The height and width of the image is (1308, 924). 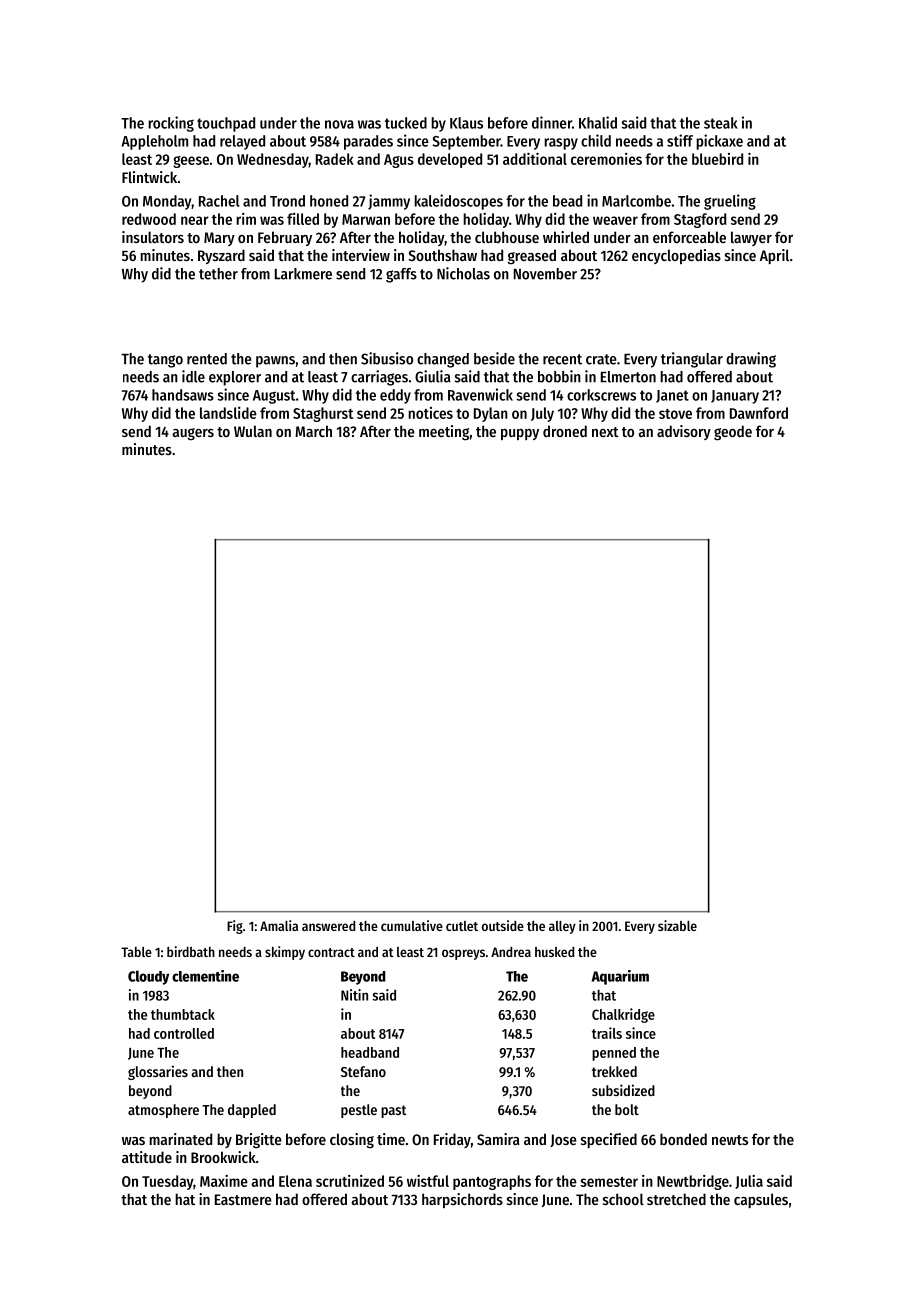 What do you see at coordinates (226, 124) in the image?
I see `touchpad` at bounding box center [226, 124].
